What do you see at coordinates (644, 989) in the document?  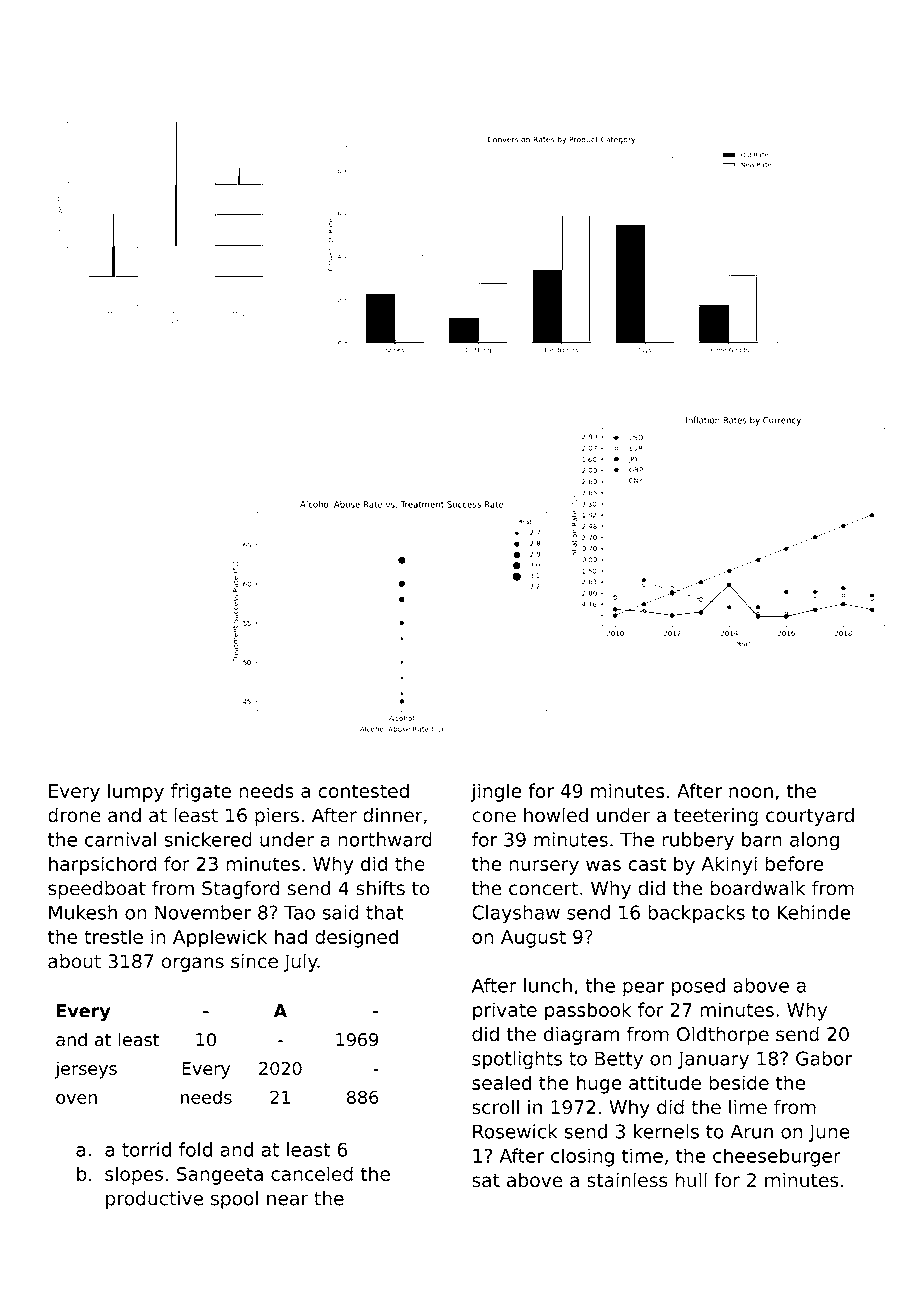 I see `pear` at bounding box center [644, 989].
